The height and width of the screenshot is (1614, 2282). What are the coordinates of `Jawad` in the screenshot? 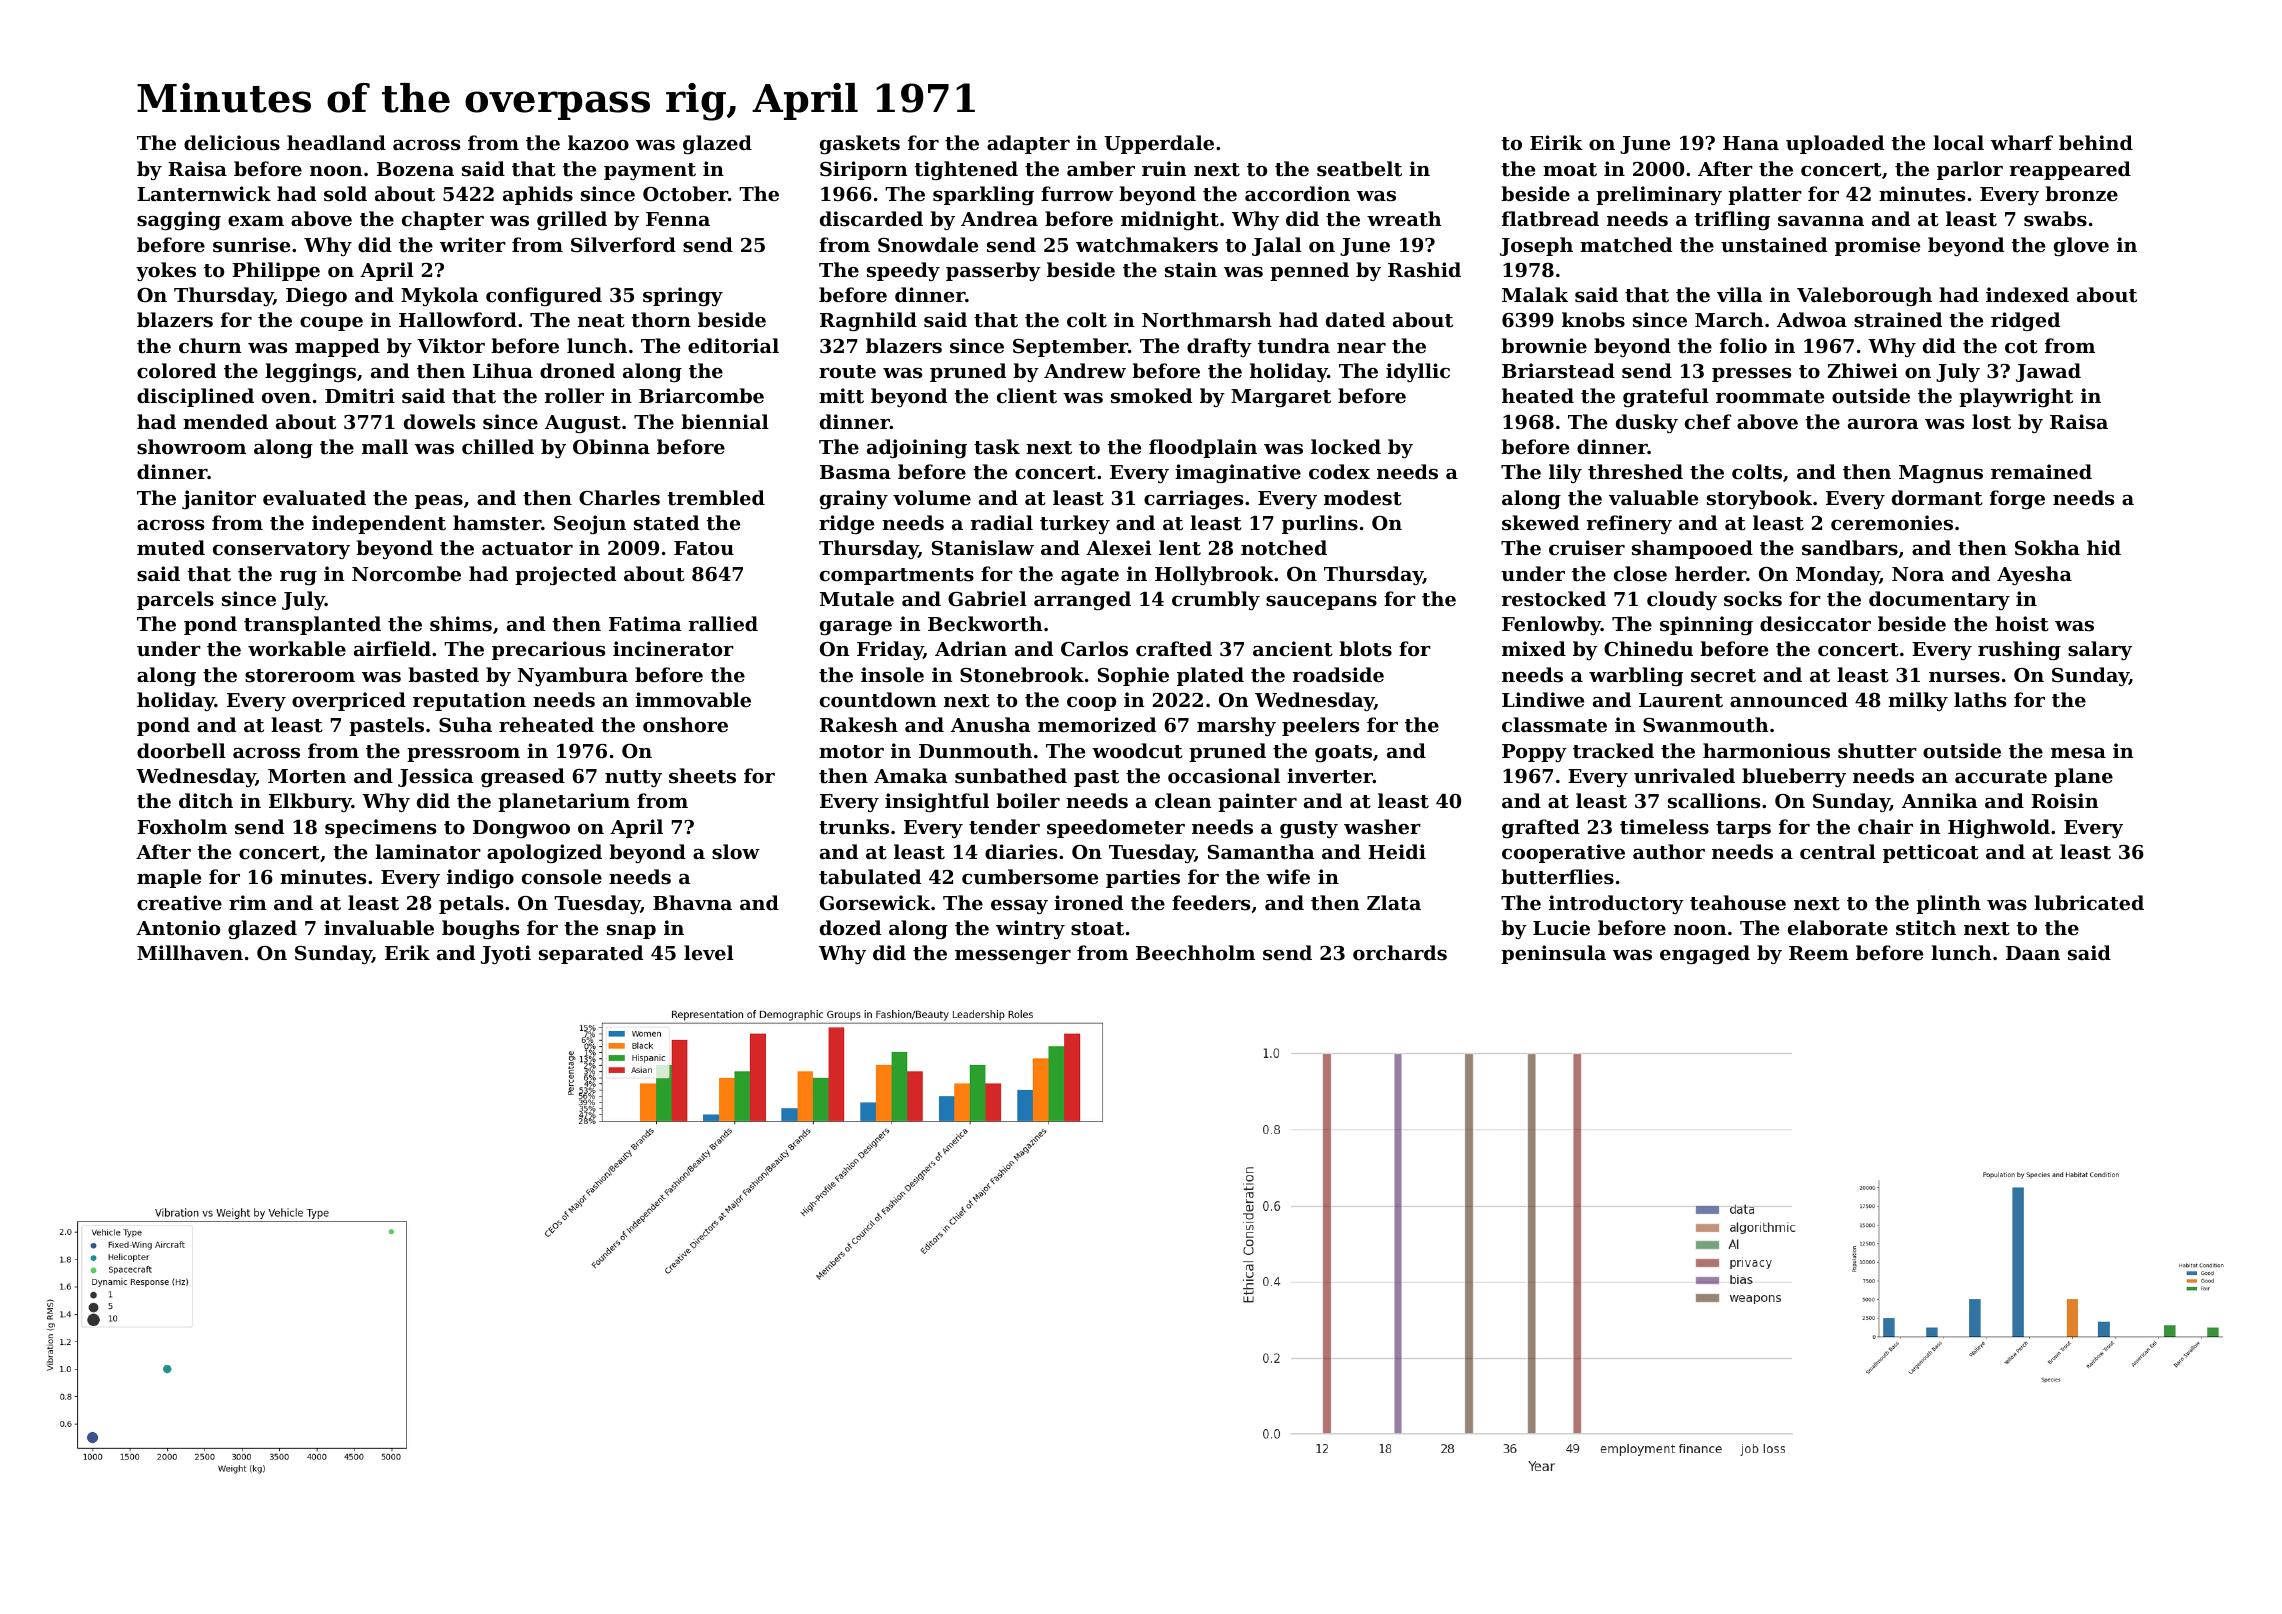 It's located at (2048, 372).
